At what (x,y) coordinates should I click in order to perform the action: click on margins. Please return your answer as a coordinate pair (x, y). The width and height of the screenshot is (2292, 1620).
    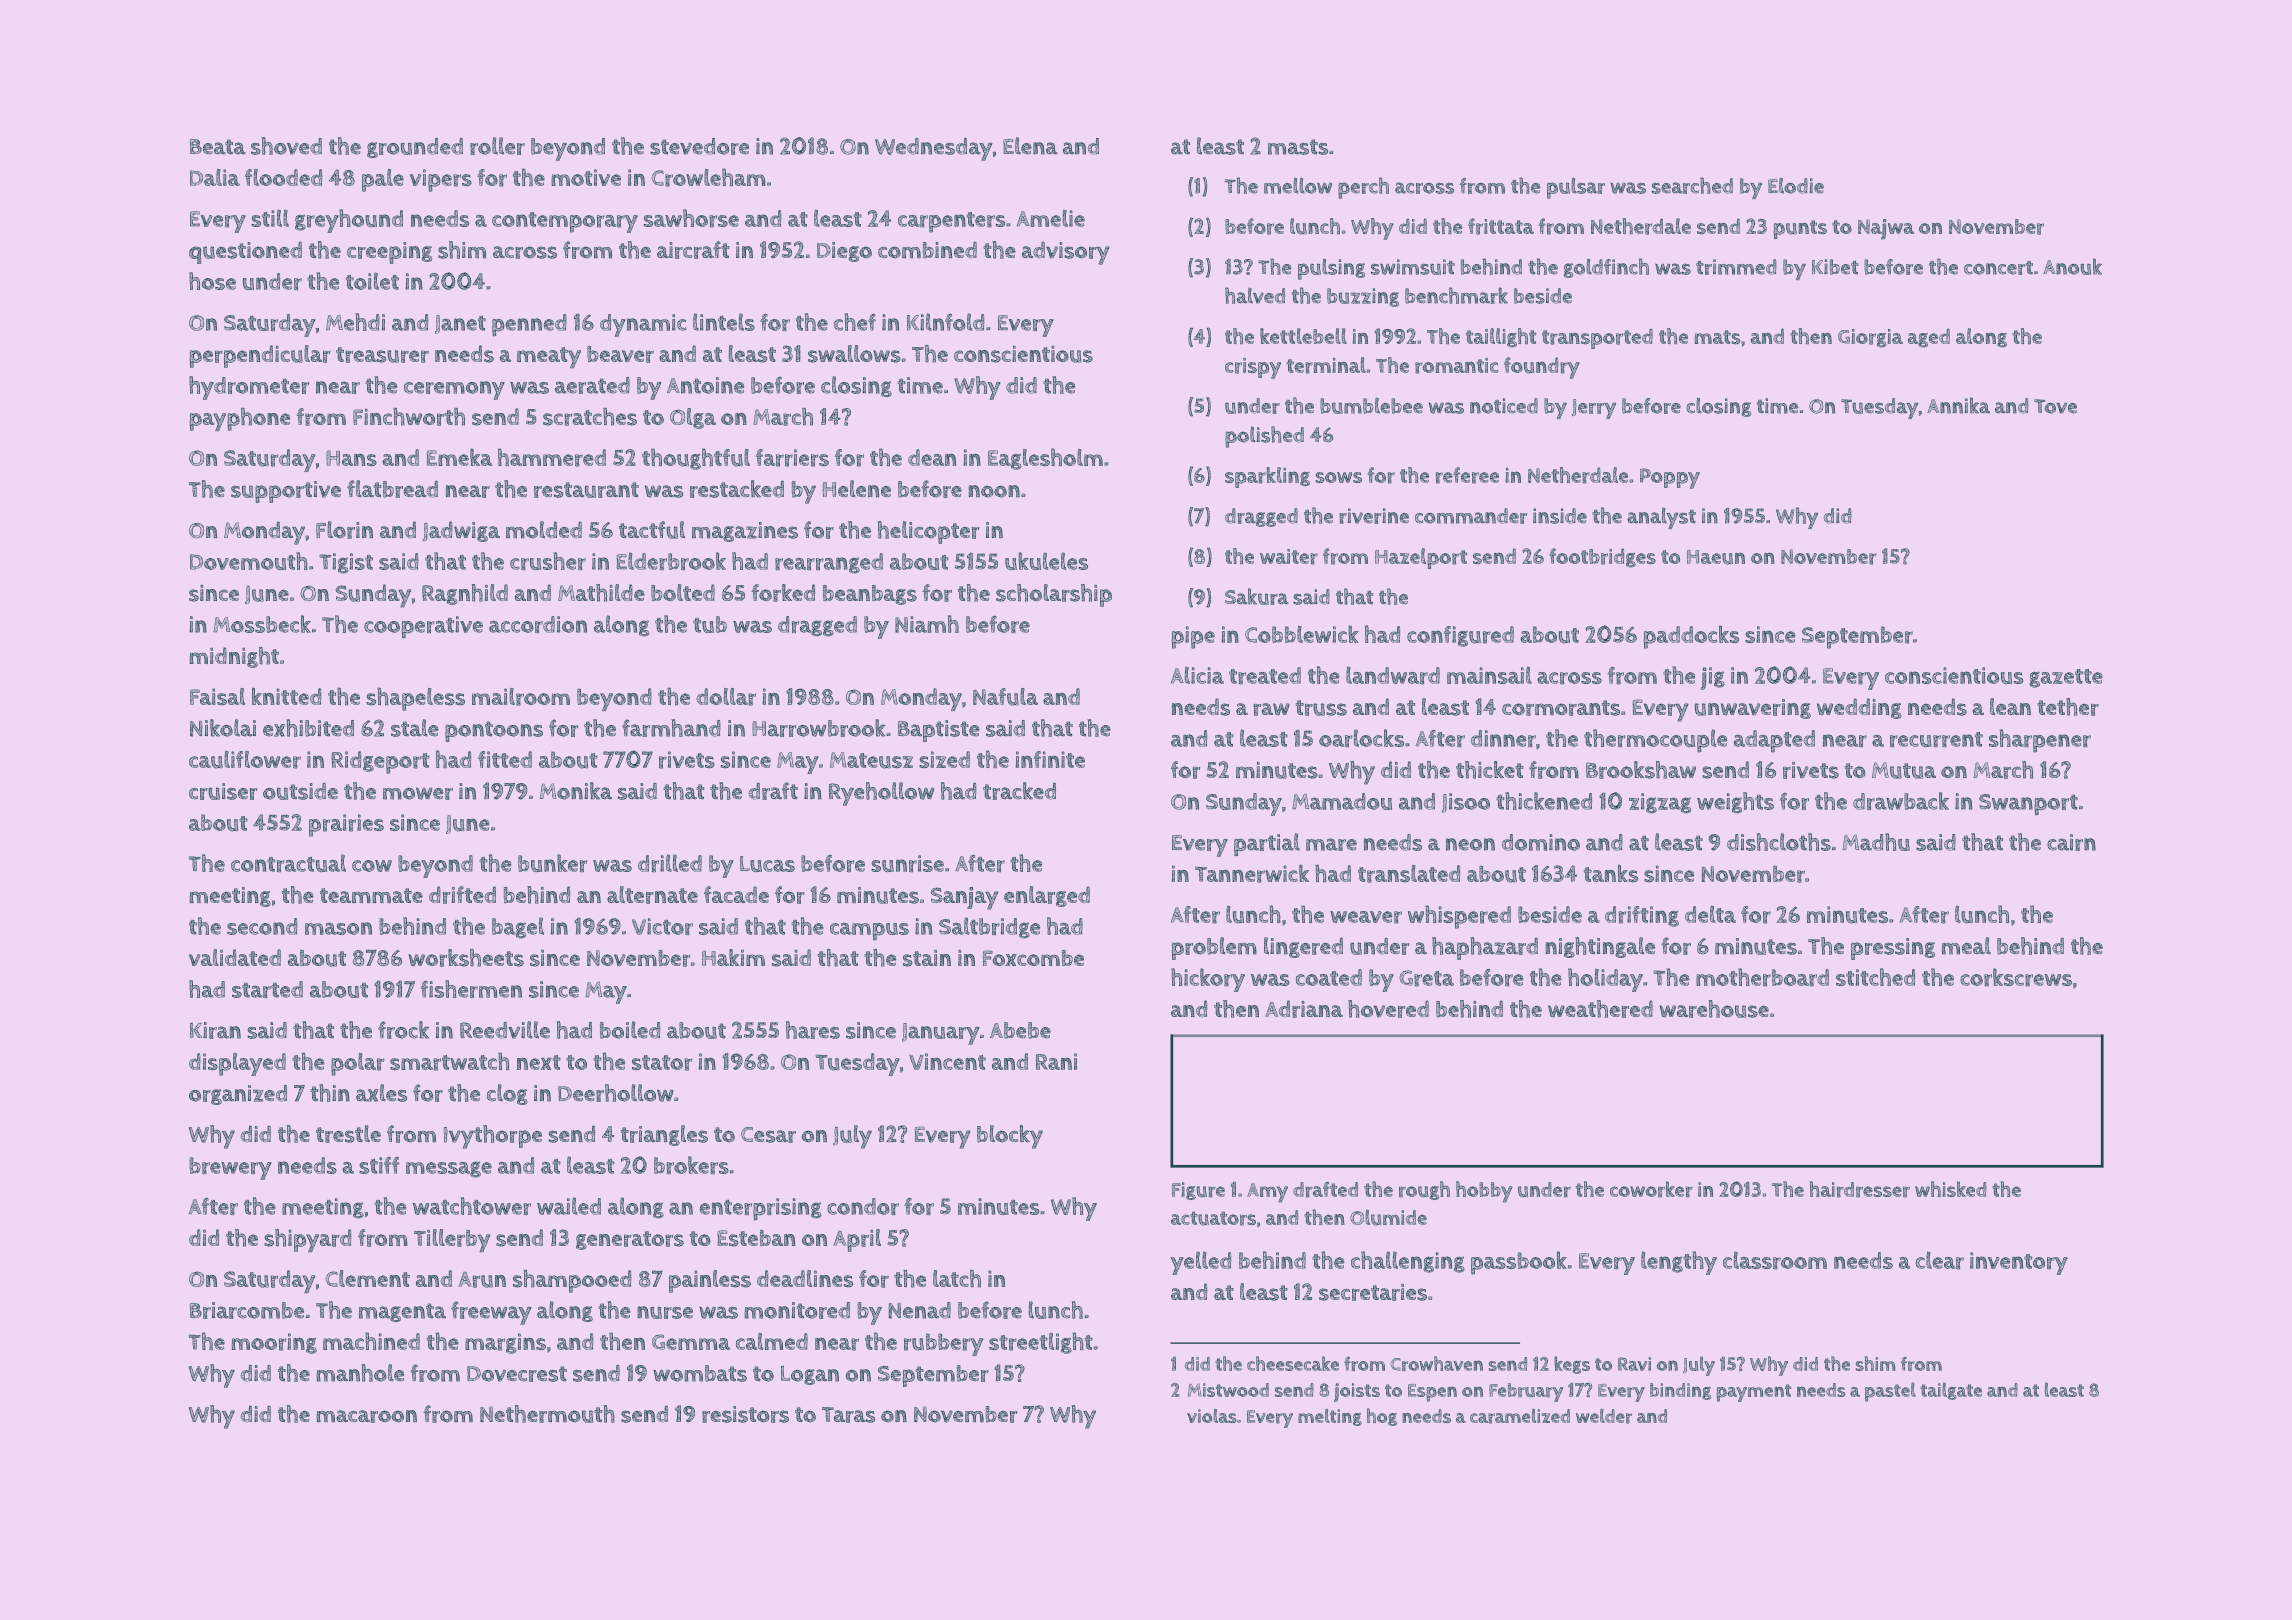
    Looking at the image, I should click on (505, 1343).
